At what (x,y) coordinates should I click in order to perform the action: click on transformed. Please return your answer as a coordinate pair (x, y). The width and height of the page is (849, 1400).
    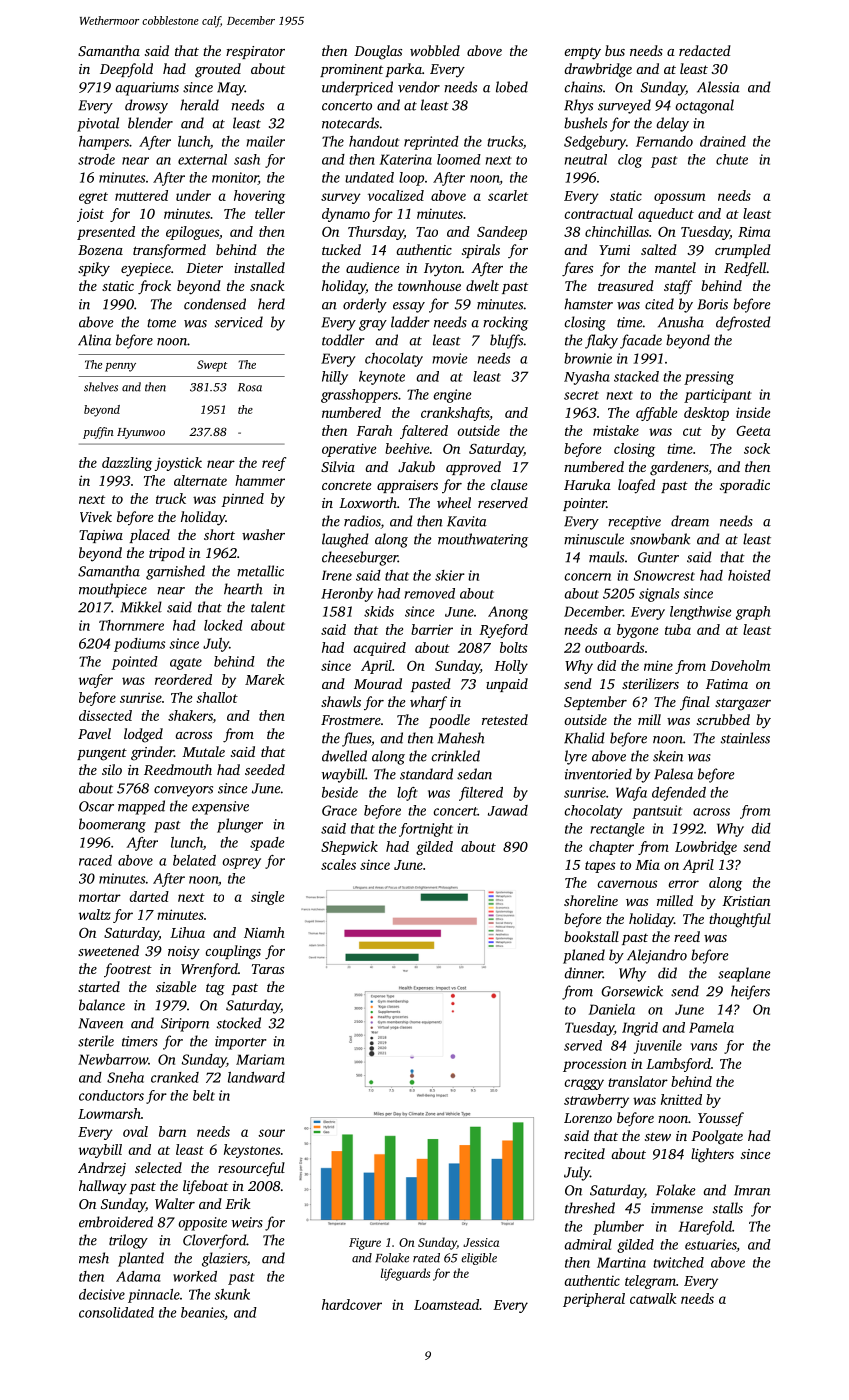
    Looking at the image, I should click on (169, 251).
